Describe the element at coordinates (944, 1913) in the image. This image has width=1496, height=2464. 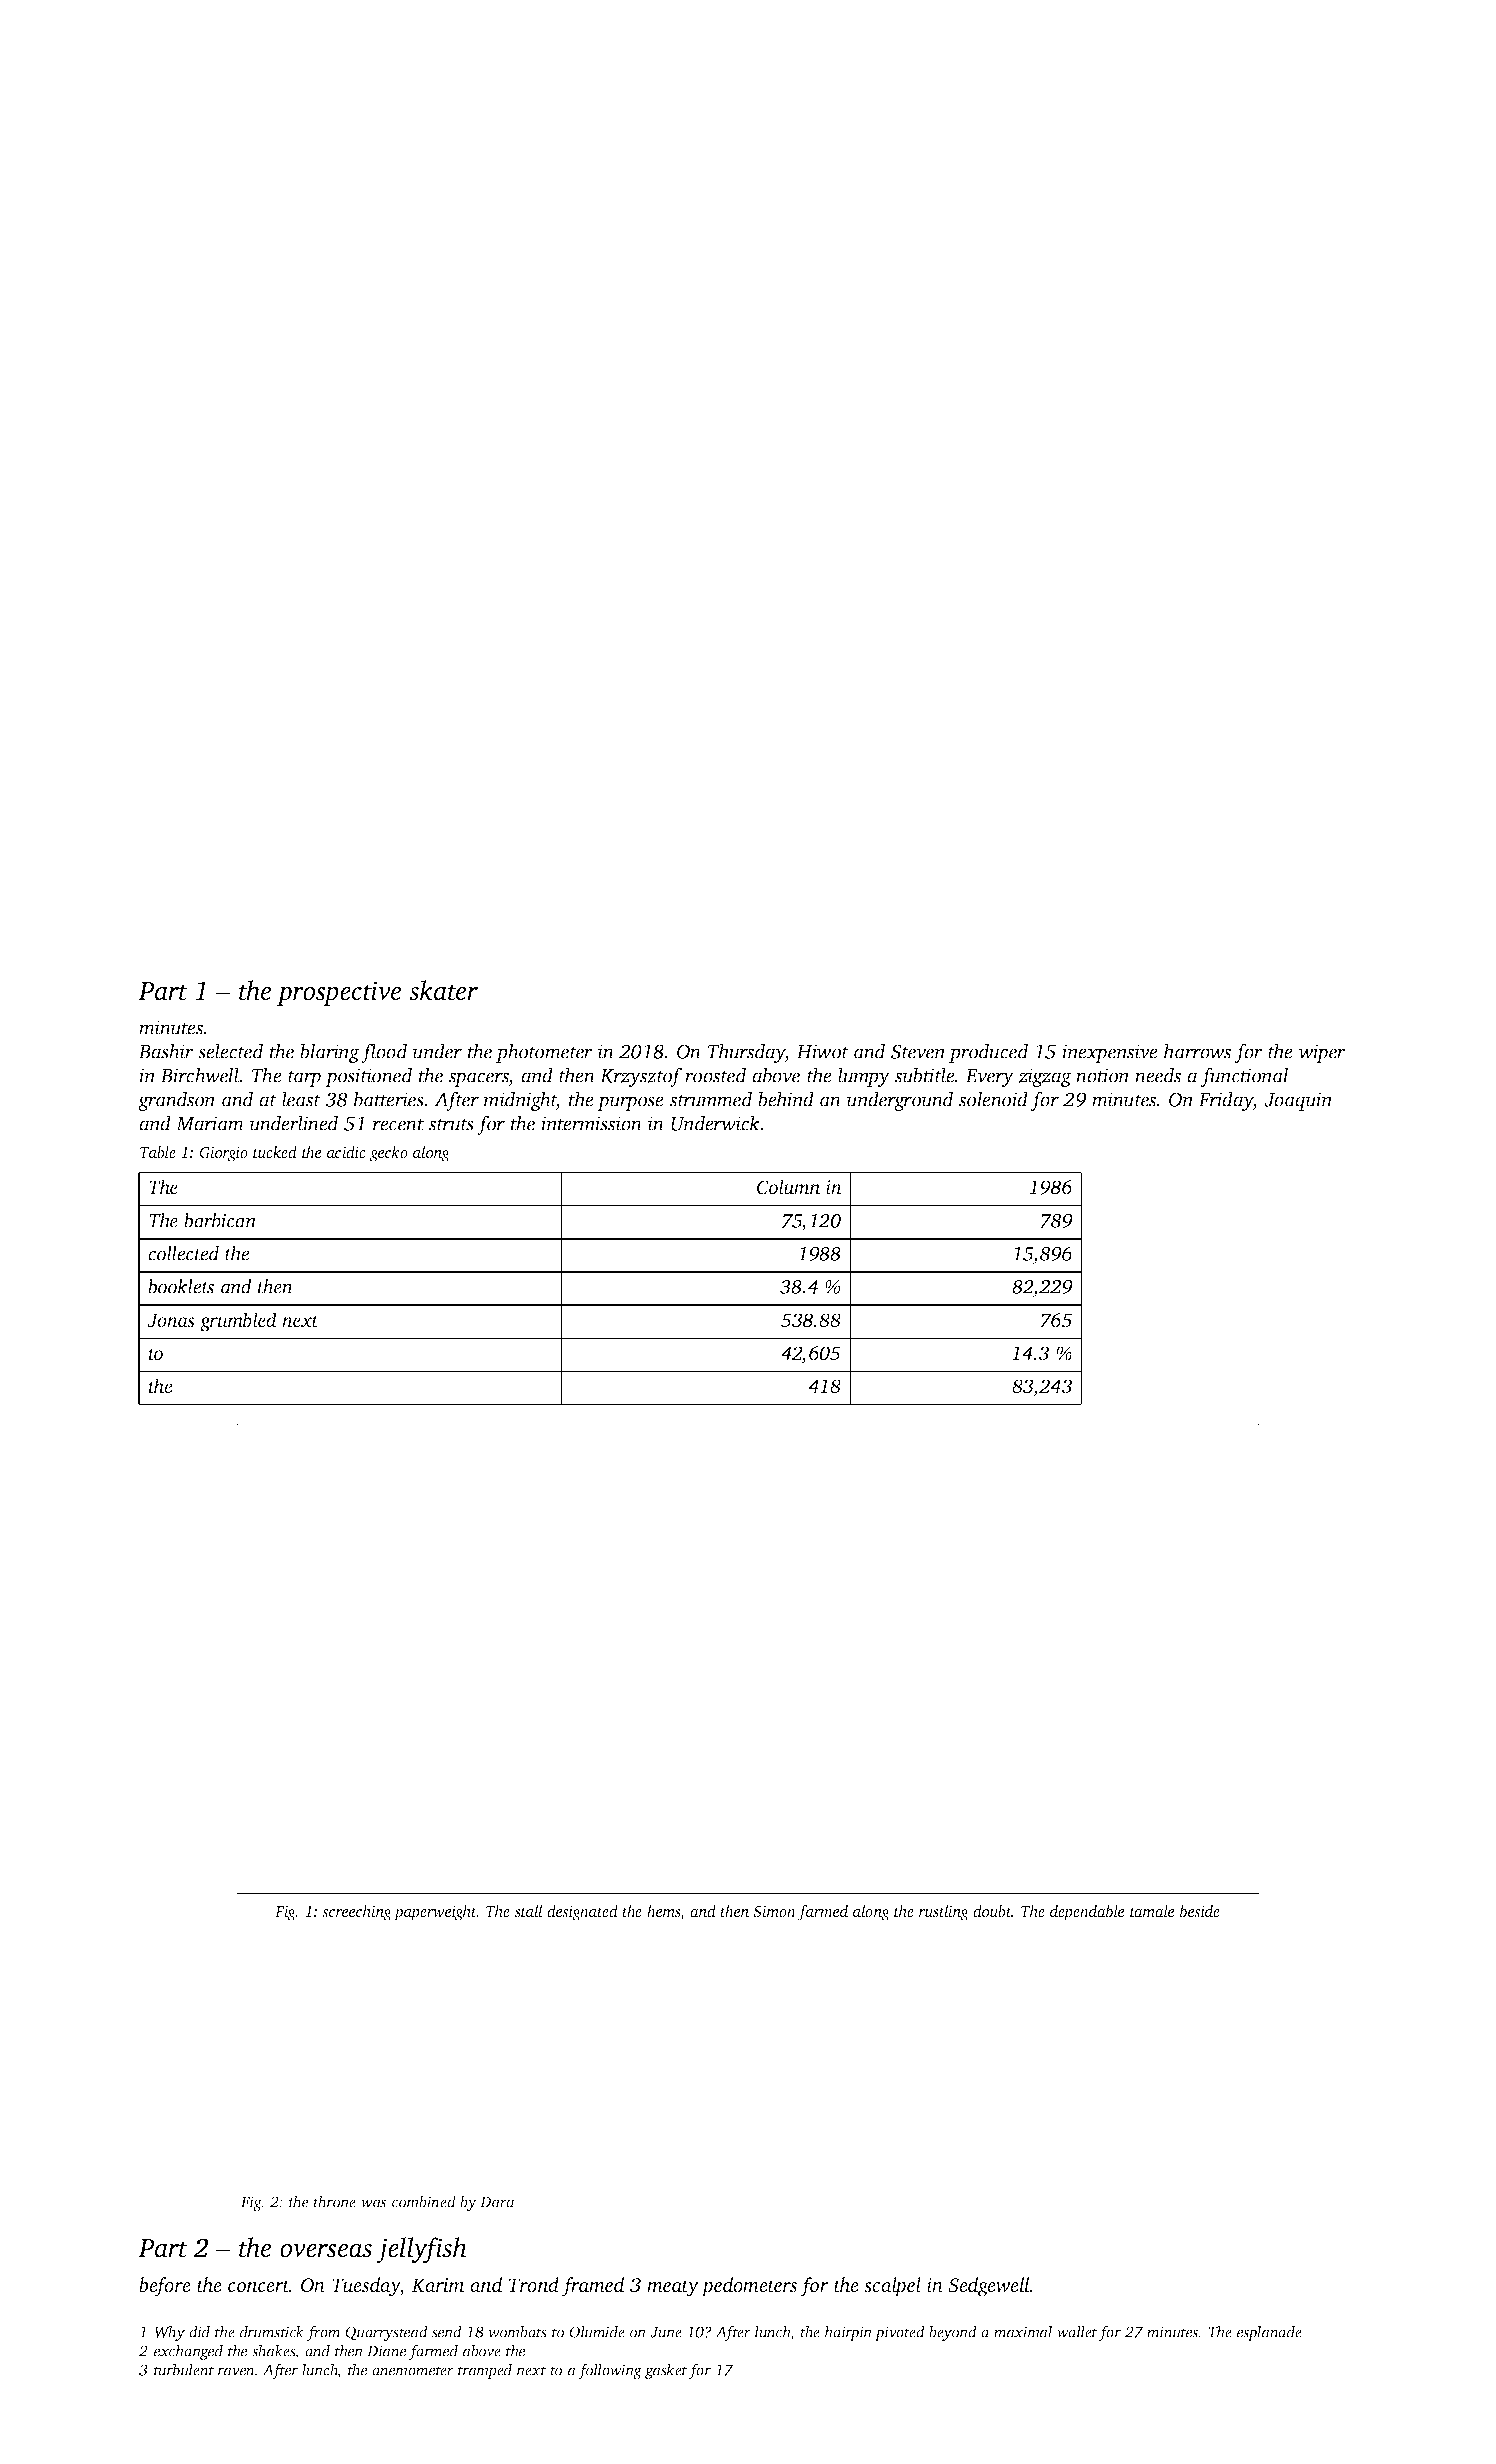
I see `rustling` at that location.
